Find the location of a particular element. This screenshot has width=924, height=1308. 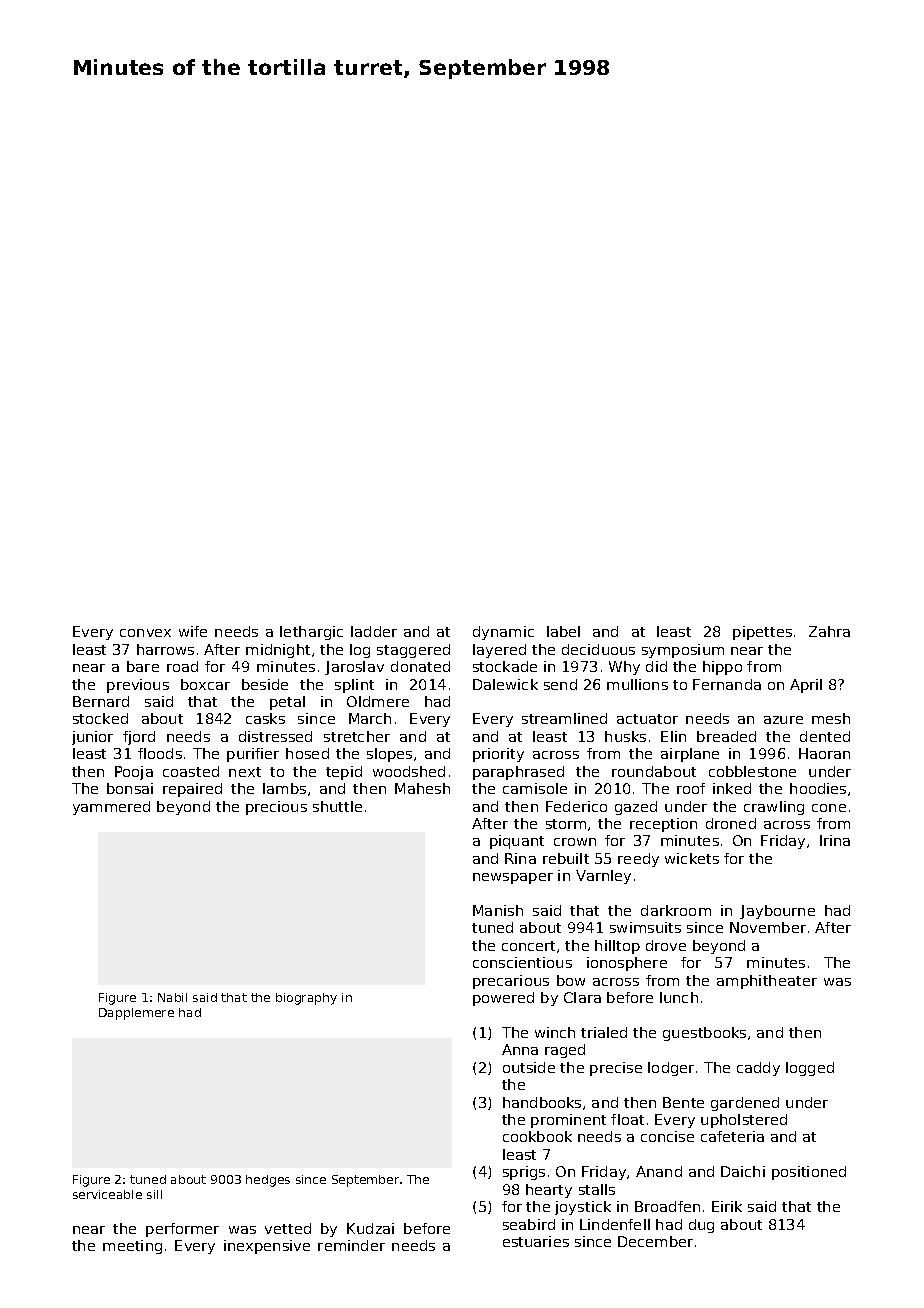

serviceable is located at coordinates (107, 1194).
